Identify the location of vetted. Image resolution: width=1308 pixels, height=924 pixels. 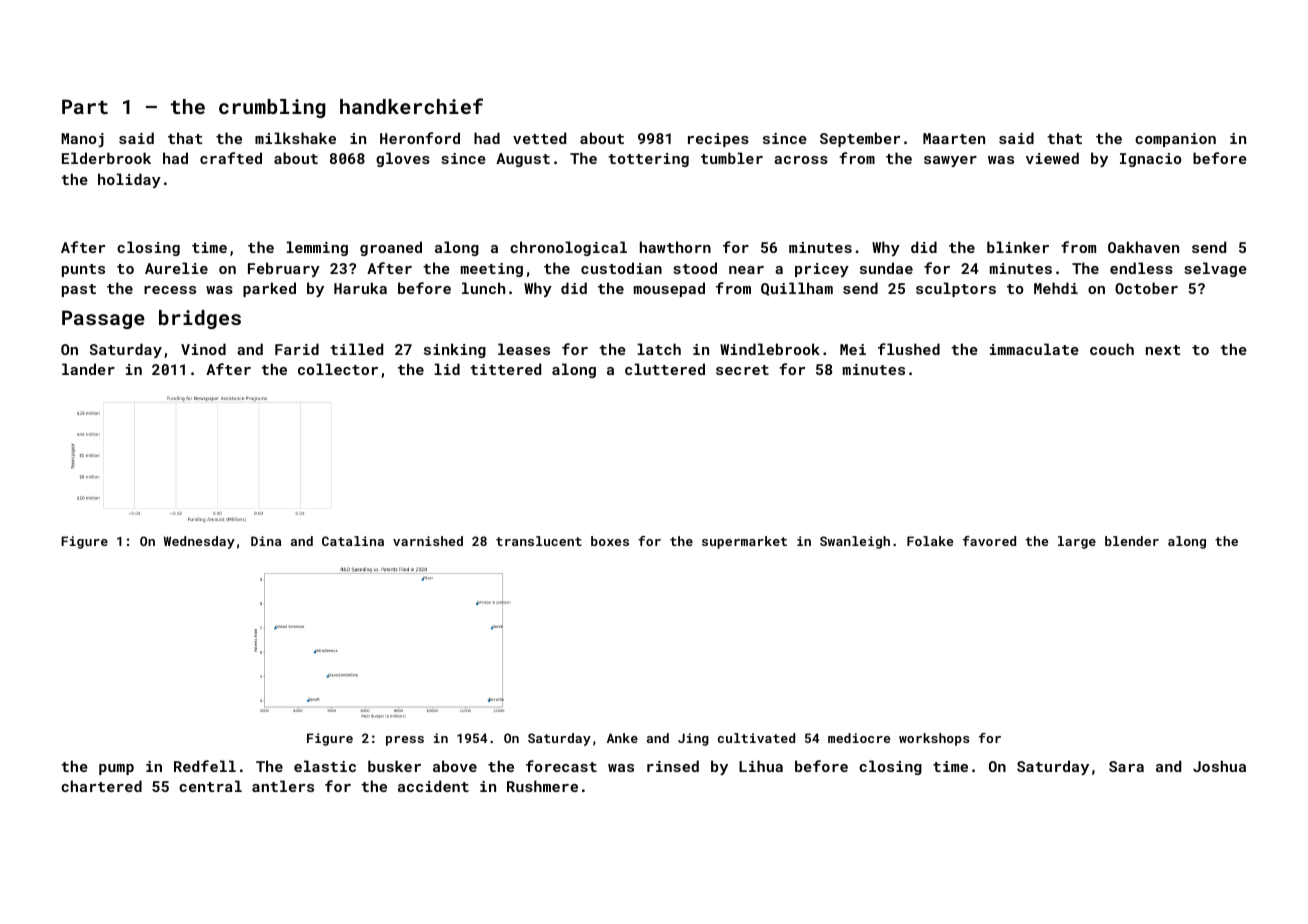
(539, 138).
